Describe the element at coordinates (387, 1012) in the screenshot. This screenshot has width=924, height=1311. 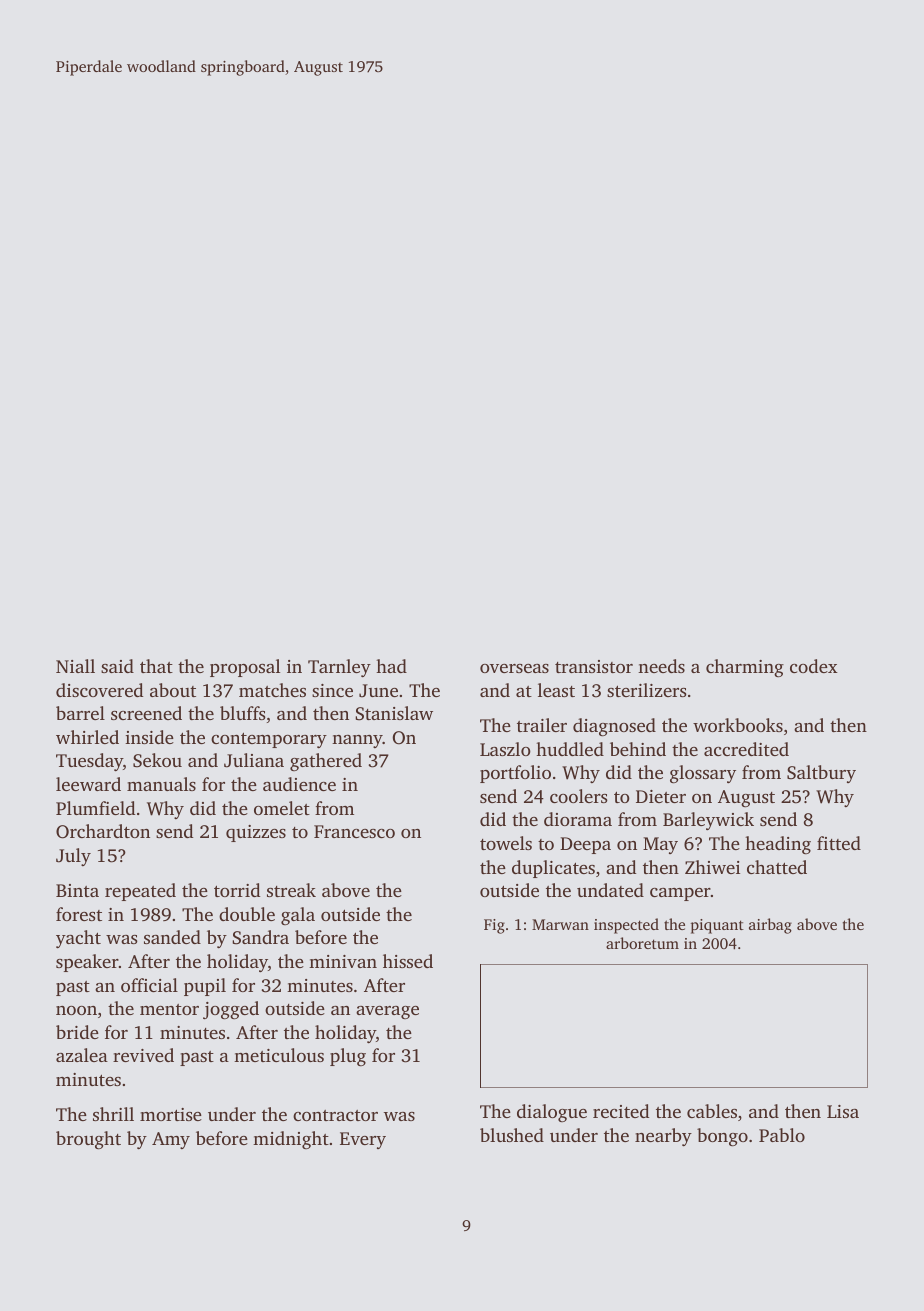
I see `average` at that location.
